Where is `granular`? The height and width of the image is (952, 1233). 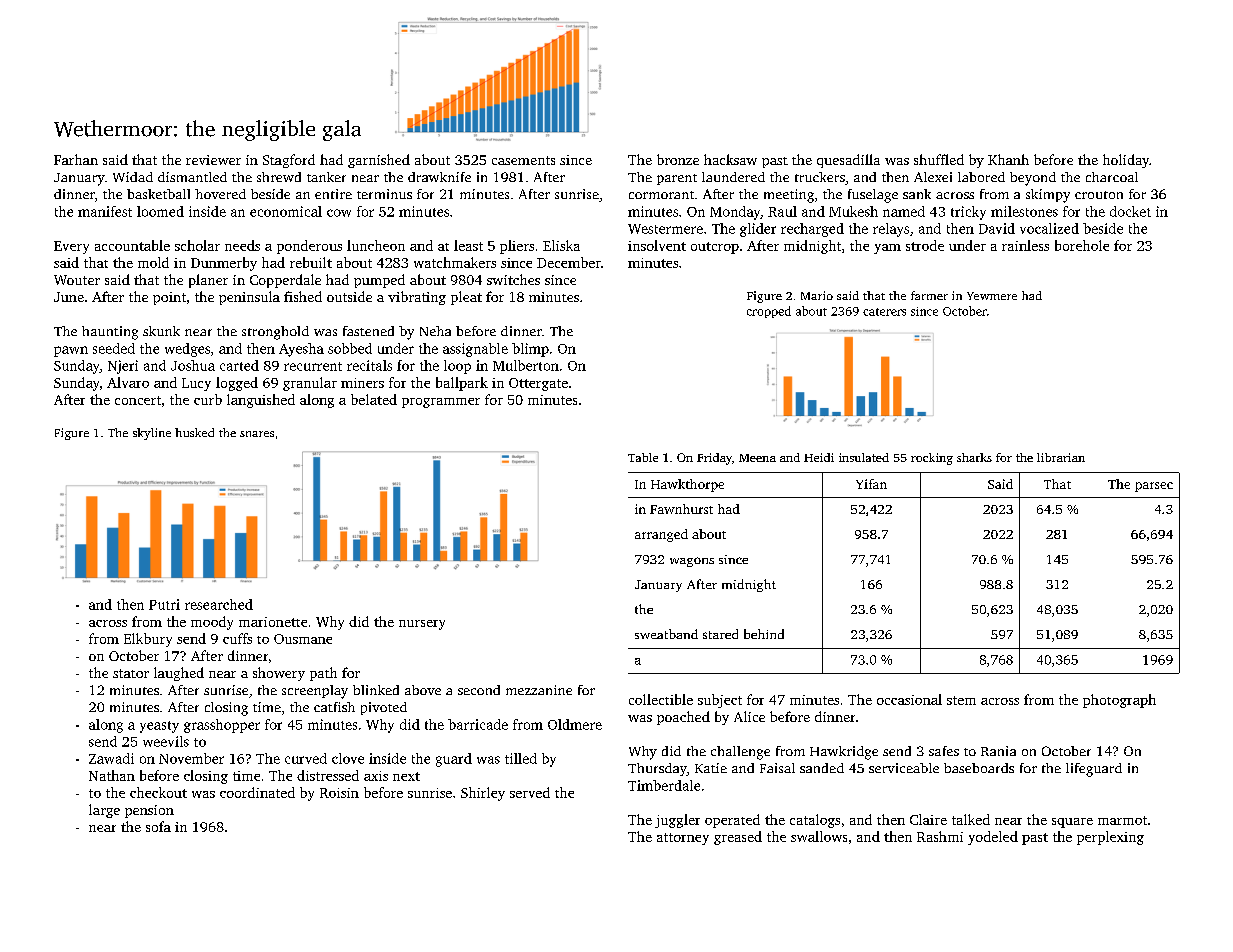
granular is located at coordinates (310, 384).
